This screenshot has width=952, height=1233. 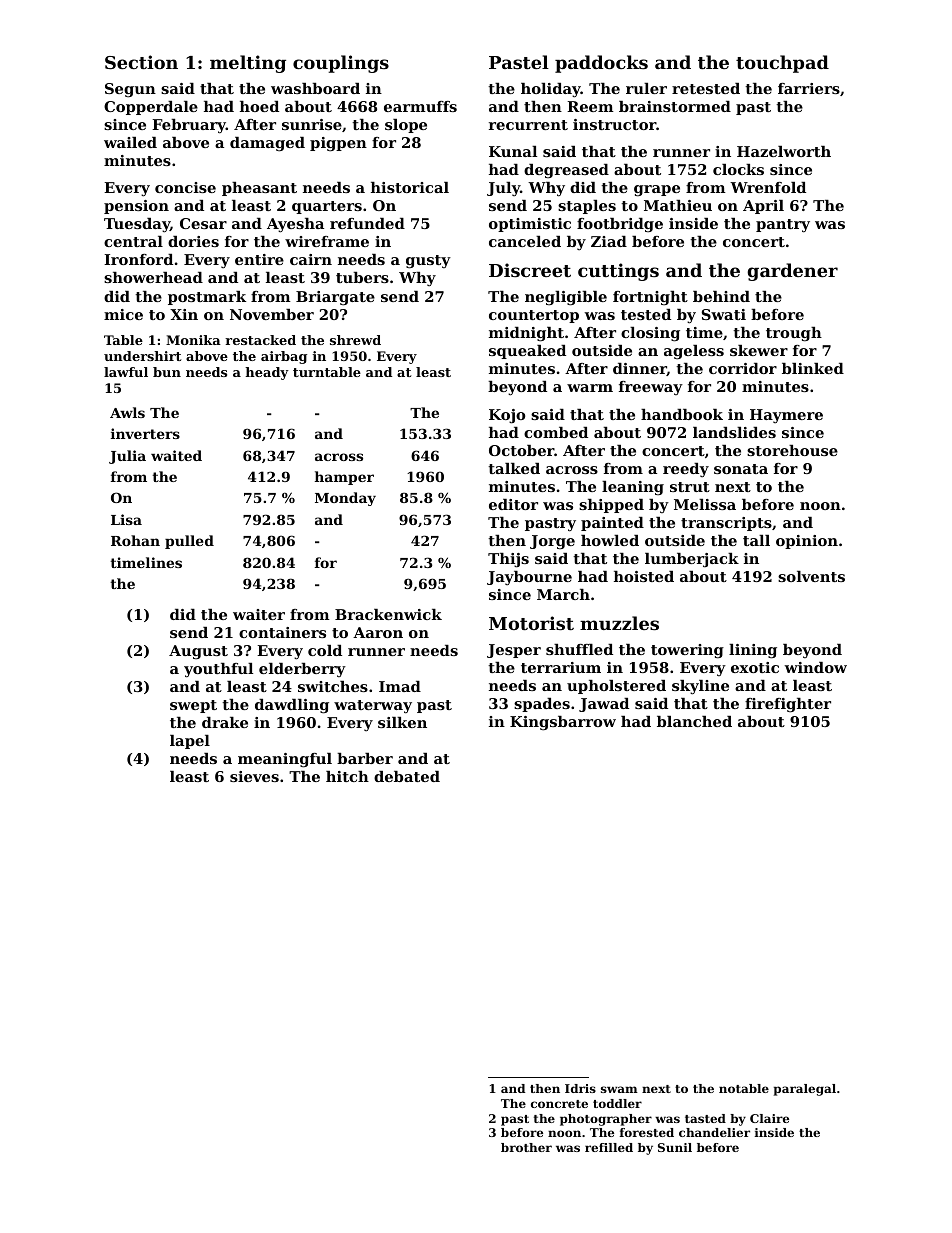 I want to click on Kingsbarrow, so click(x=563, y=723).
